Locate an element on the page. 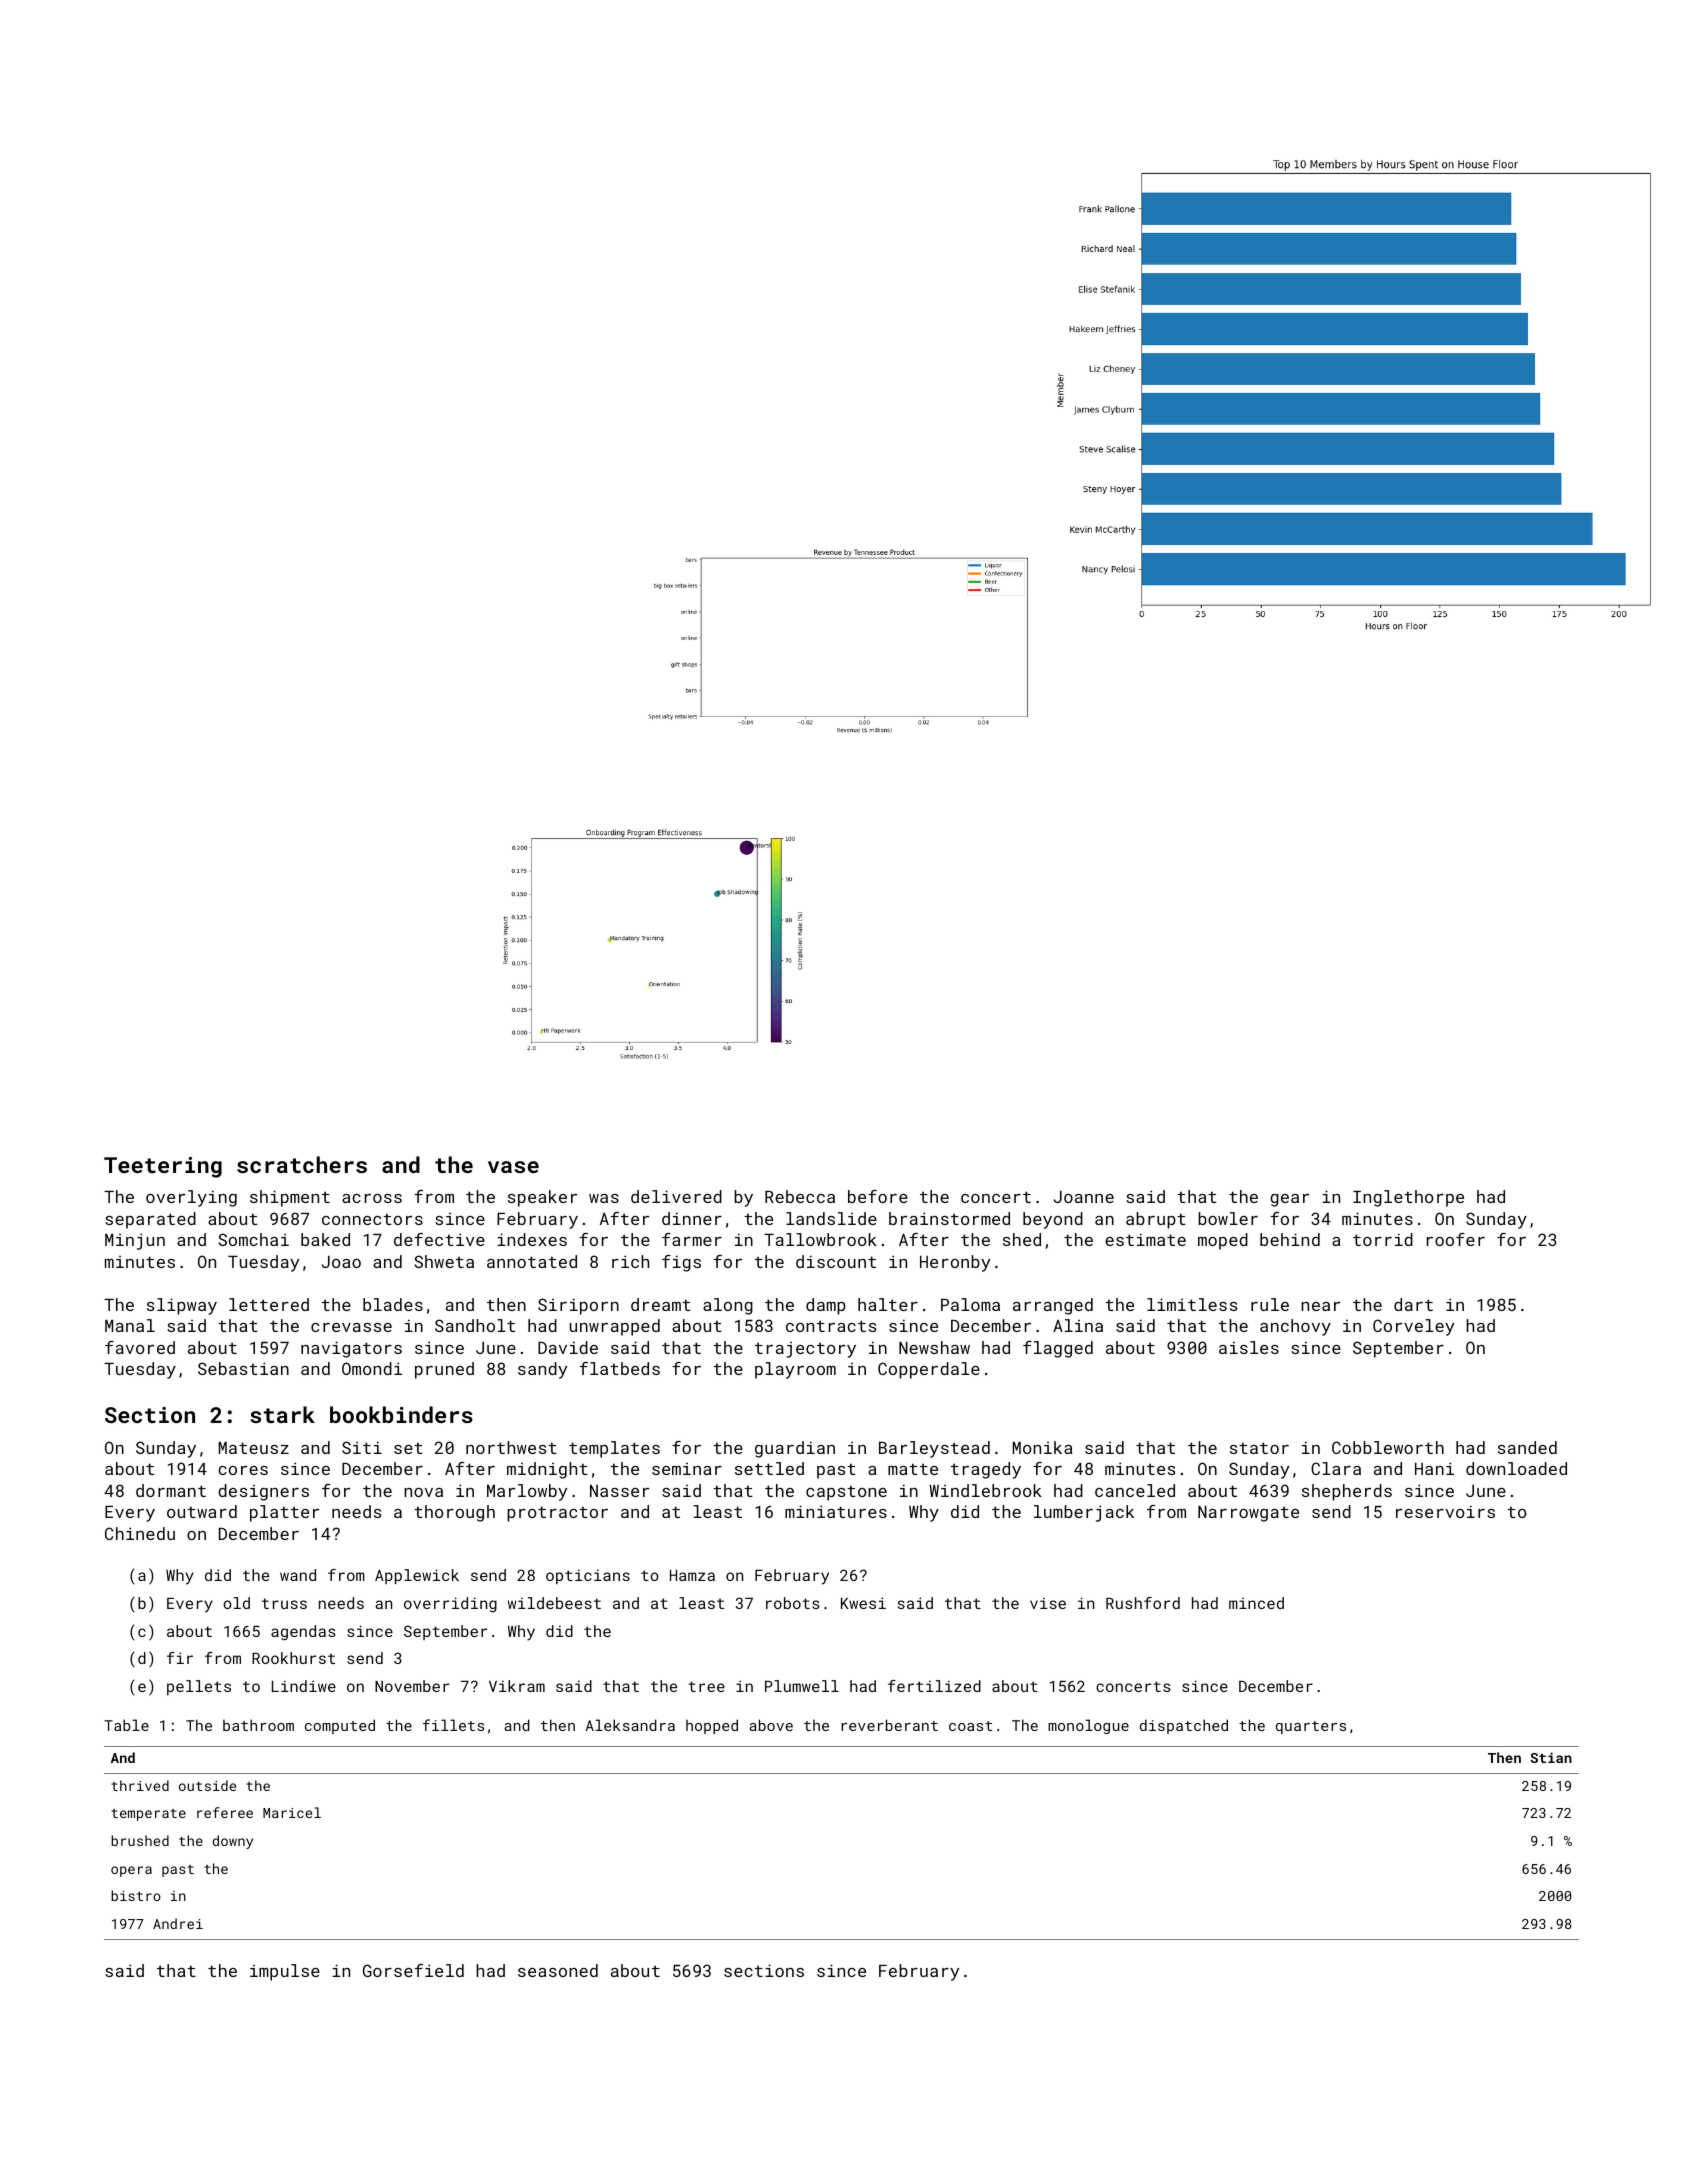  dart is located at coordinates (1413, 1304).
